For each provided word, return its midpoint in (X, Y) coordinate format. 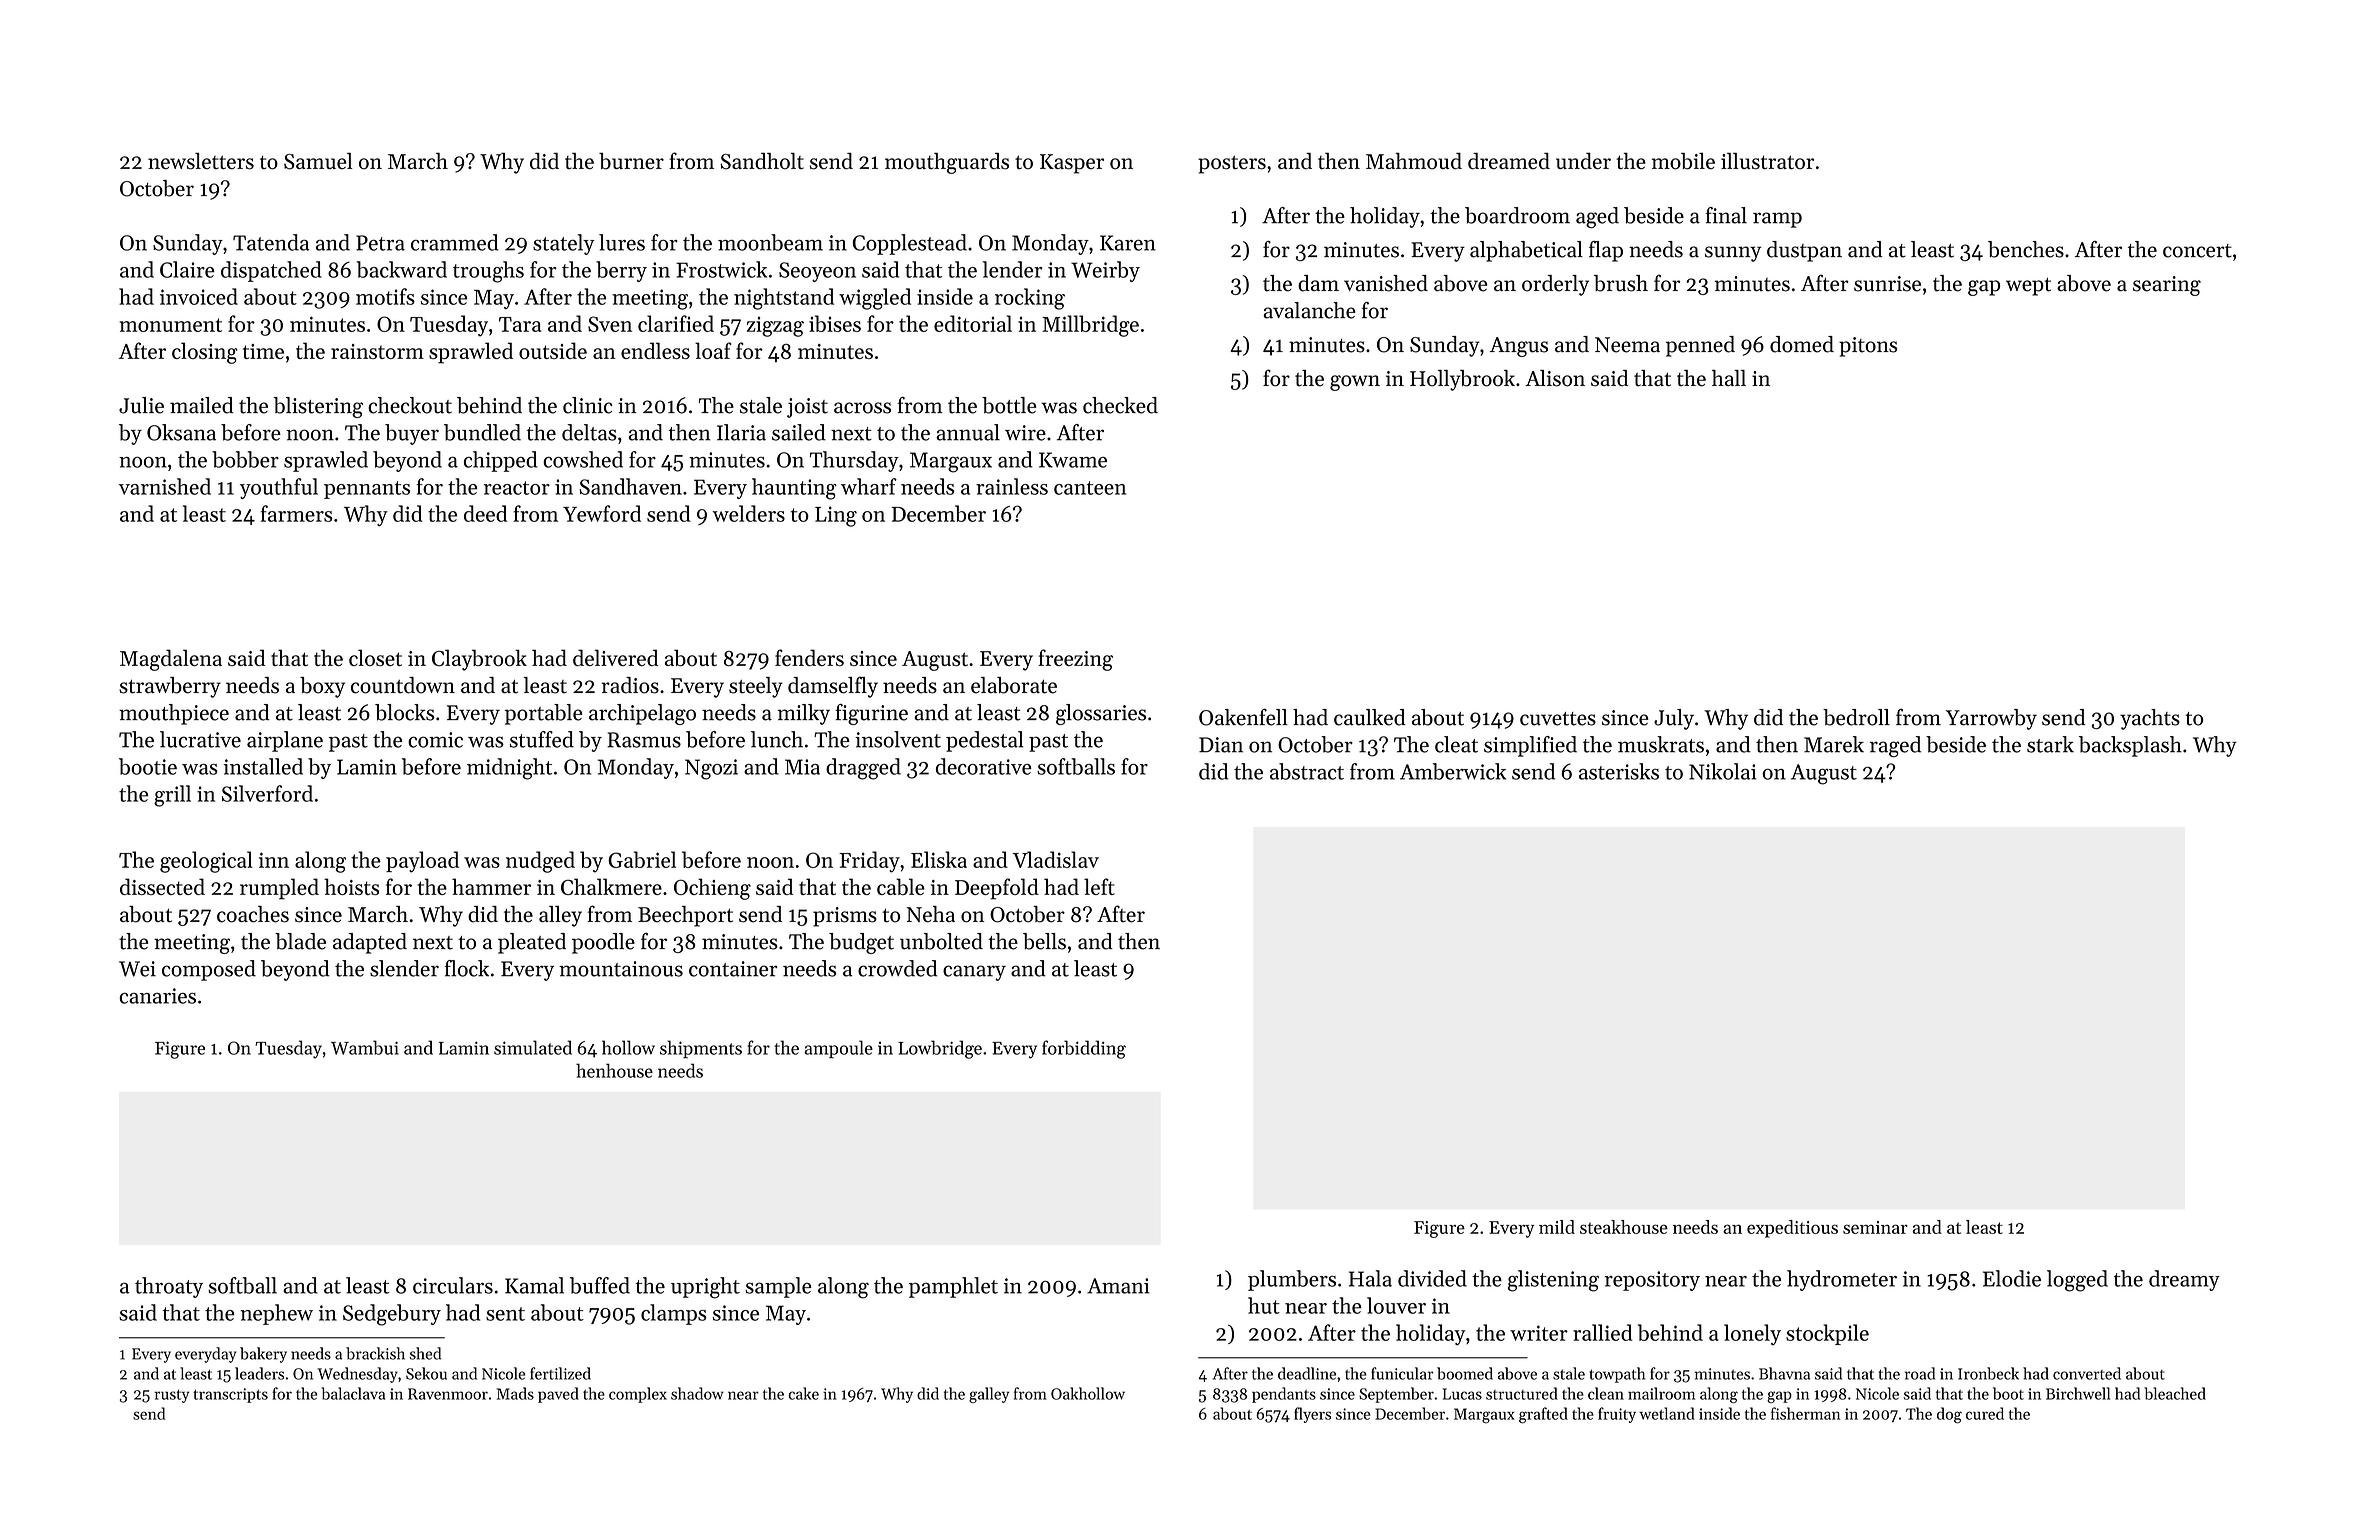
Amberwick (1453, 771)
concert (2197, 251)
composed (209, 970)
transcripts (230, 1395)
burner (631, 161)
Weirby (1105, 271)
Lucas (1462, 1394)
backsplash (2130, 746)
